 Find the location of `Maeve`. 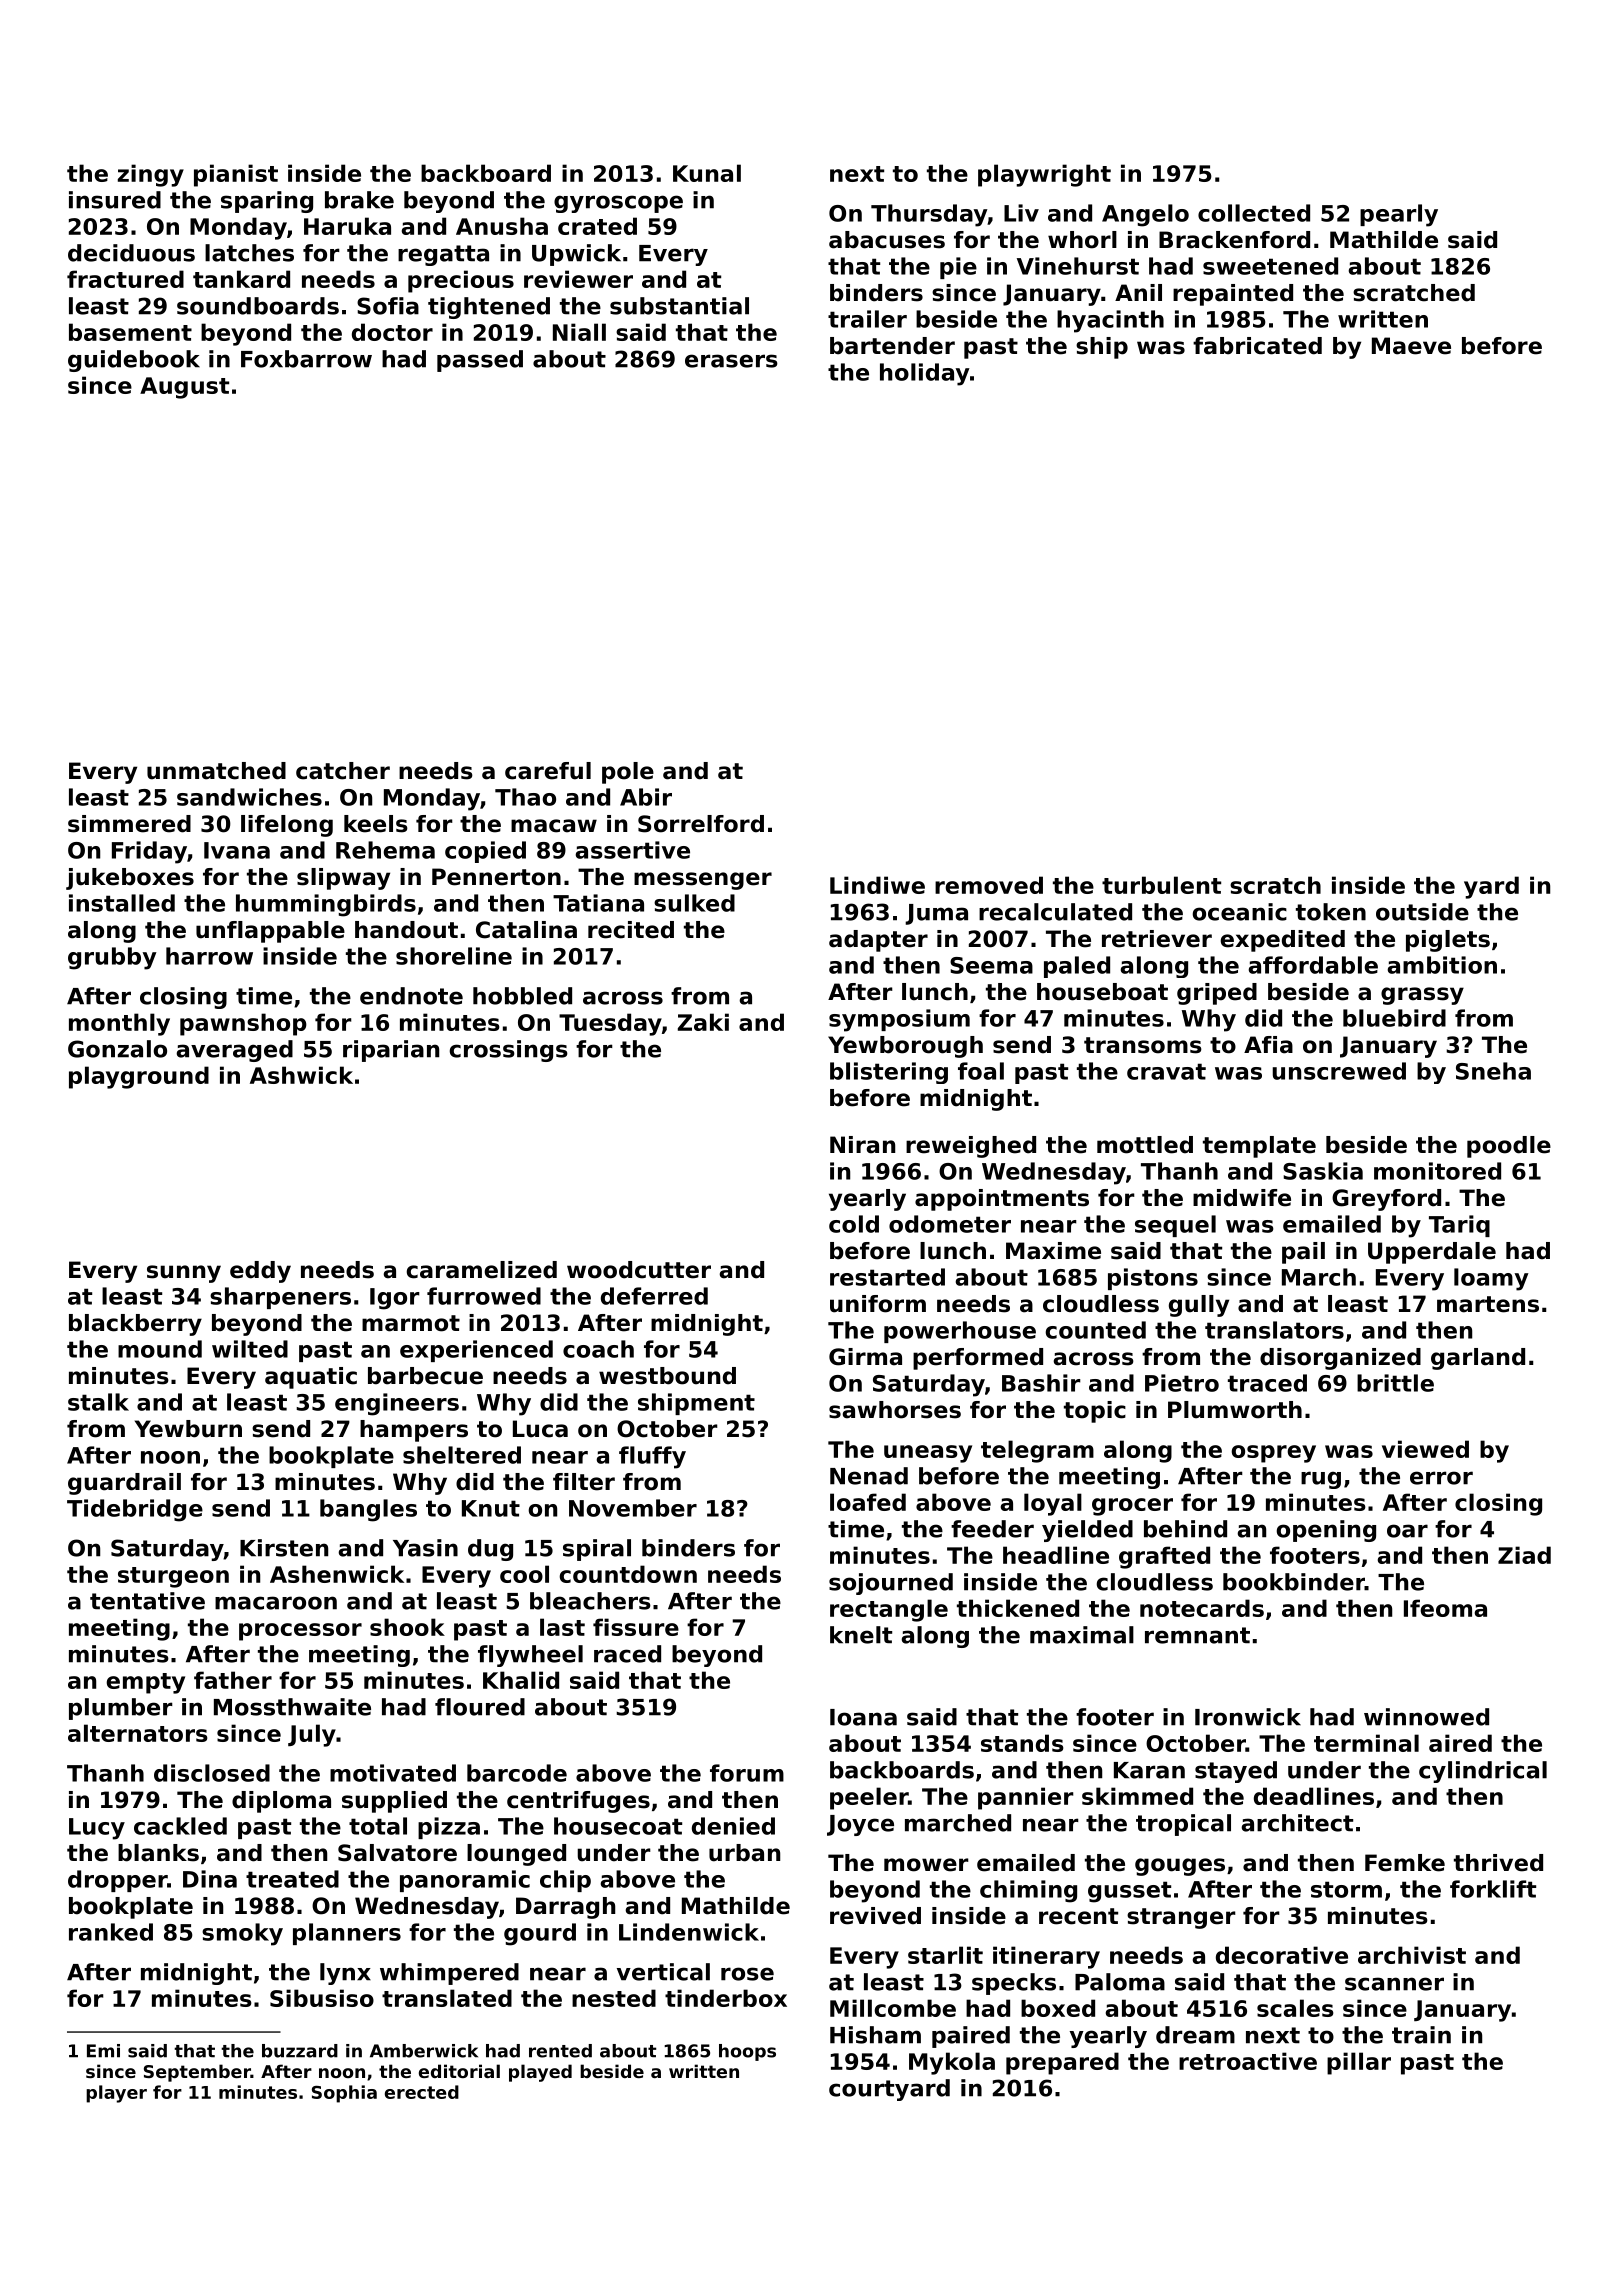

Maeve is located at coordinates (1411, 346).
